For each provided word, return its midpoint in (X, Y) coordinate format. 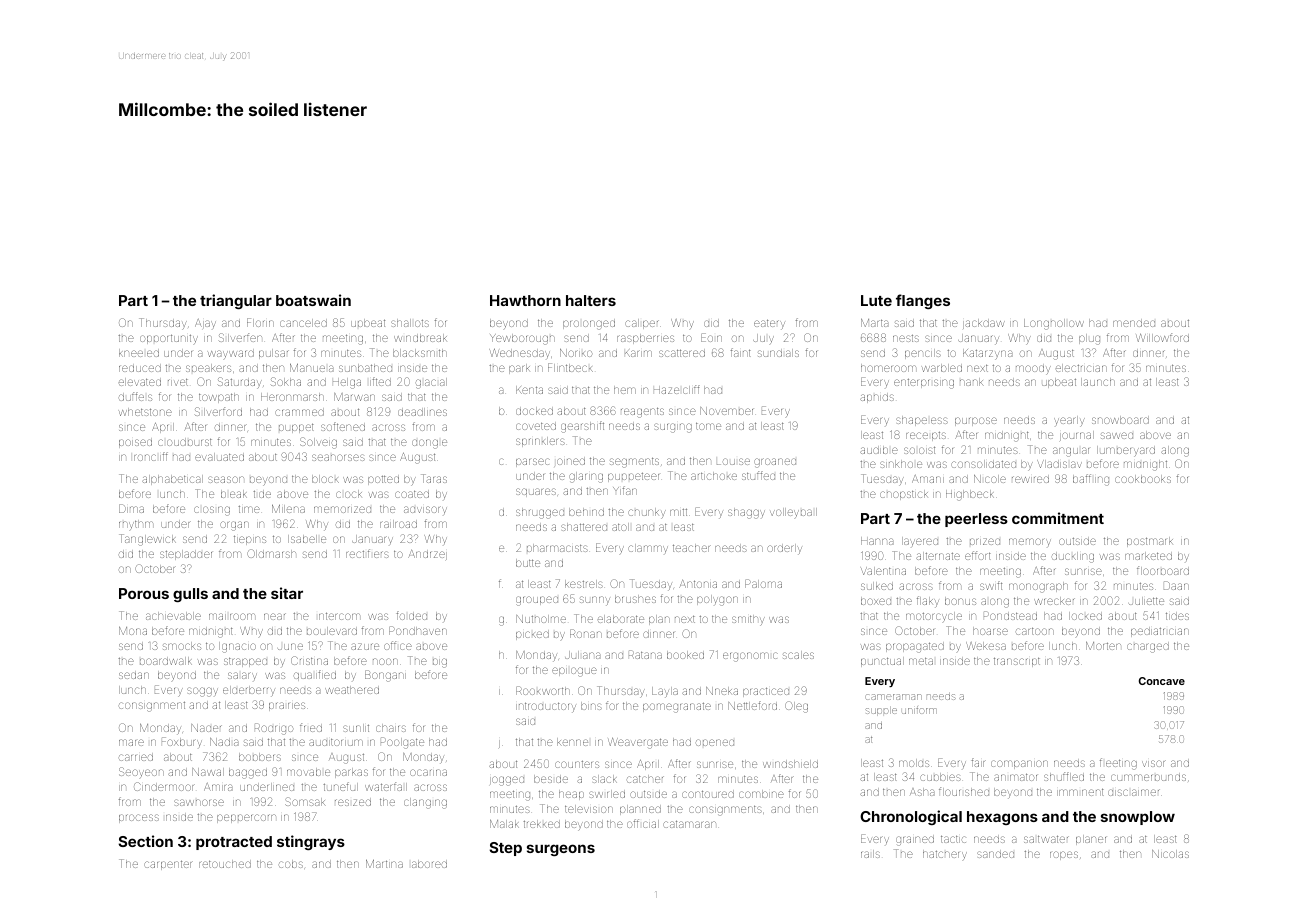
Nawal (208, 772)
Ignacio (237, 647)
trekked (541, 824)
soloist (919, 450)
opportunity (169, 339)
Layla (665, 692)
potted (383, 480)
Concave (1162, 681)
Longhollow (1054, 324)
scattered (682, 353)
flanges (923, 301)
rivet (178, 382)
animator (1015, 777)
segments (634, 463)
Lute (876, 300)
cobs (291, 864)
